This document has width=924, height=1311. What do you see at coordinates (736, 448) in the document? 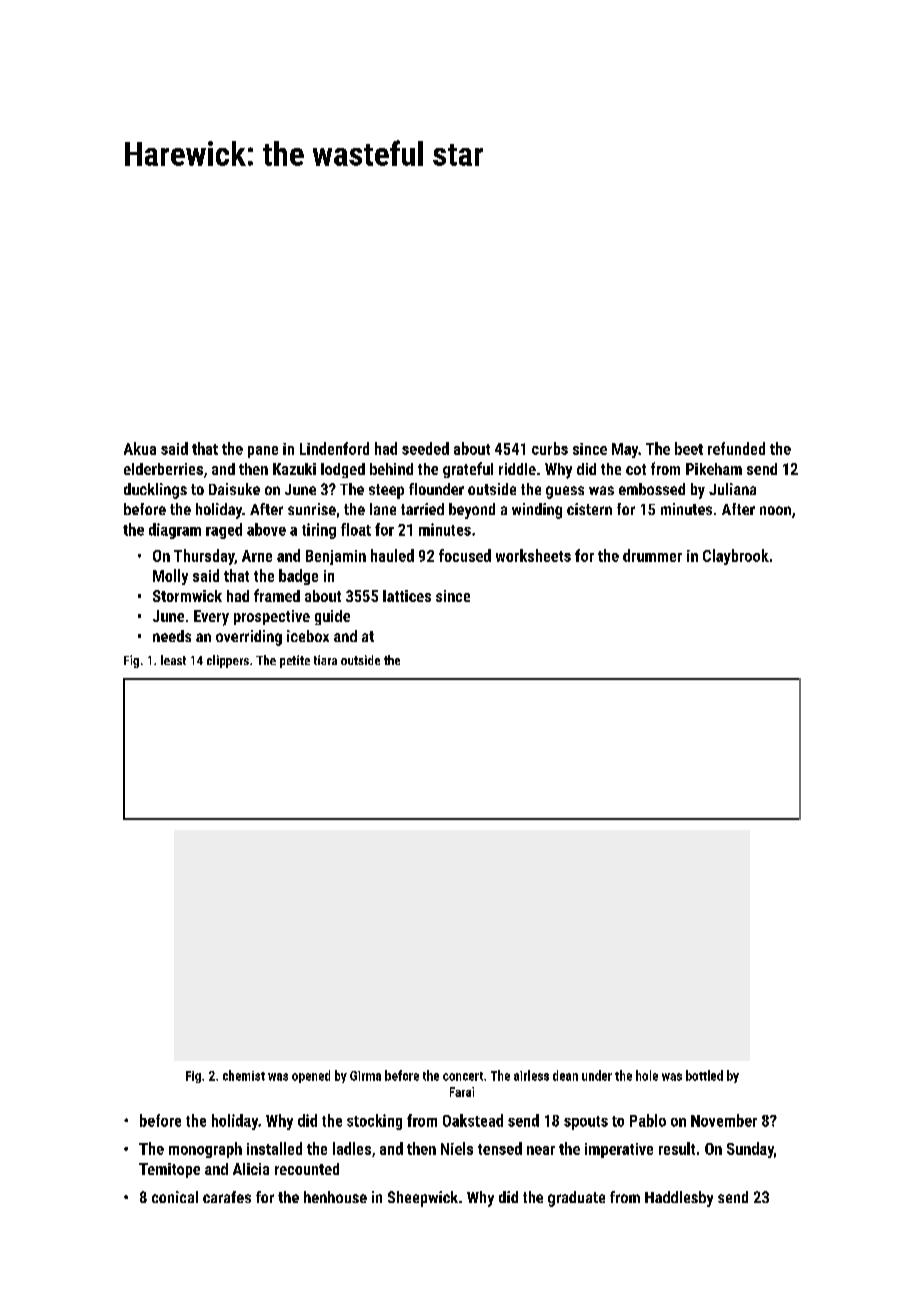
I see `refunded` at bounding box center [736, 448].
